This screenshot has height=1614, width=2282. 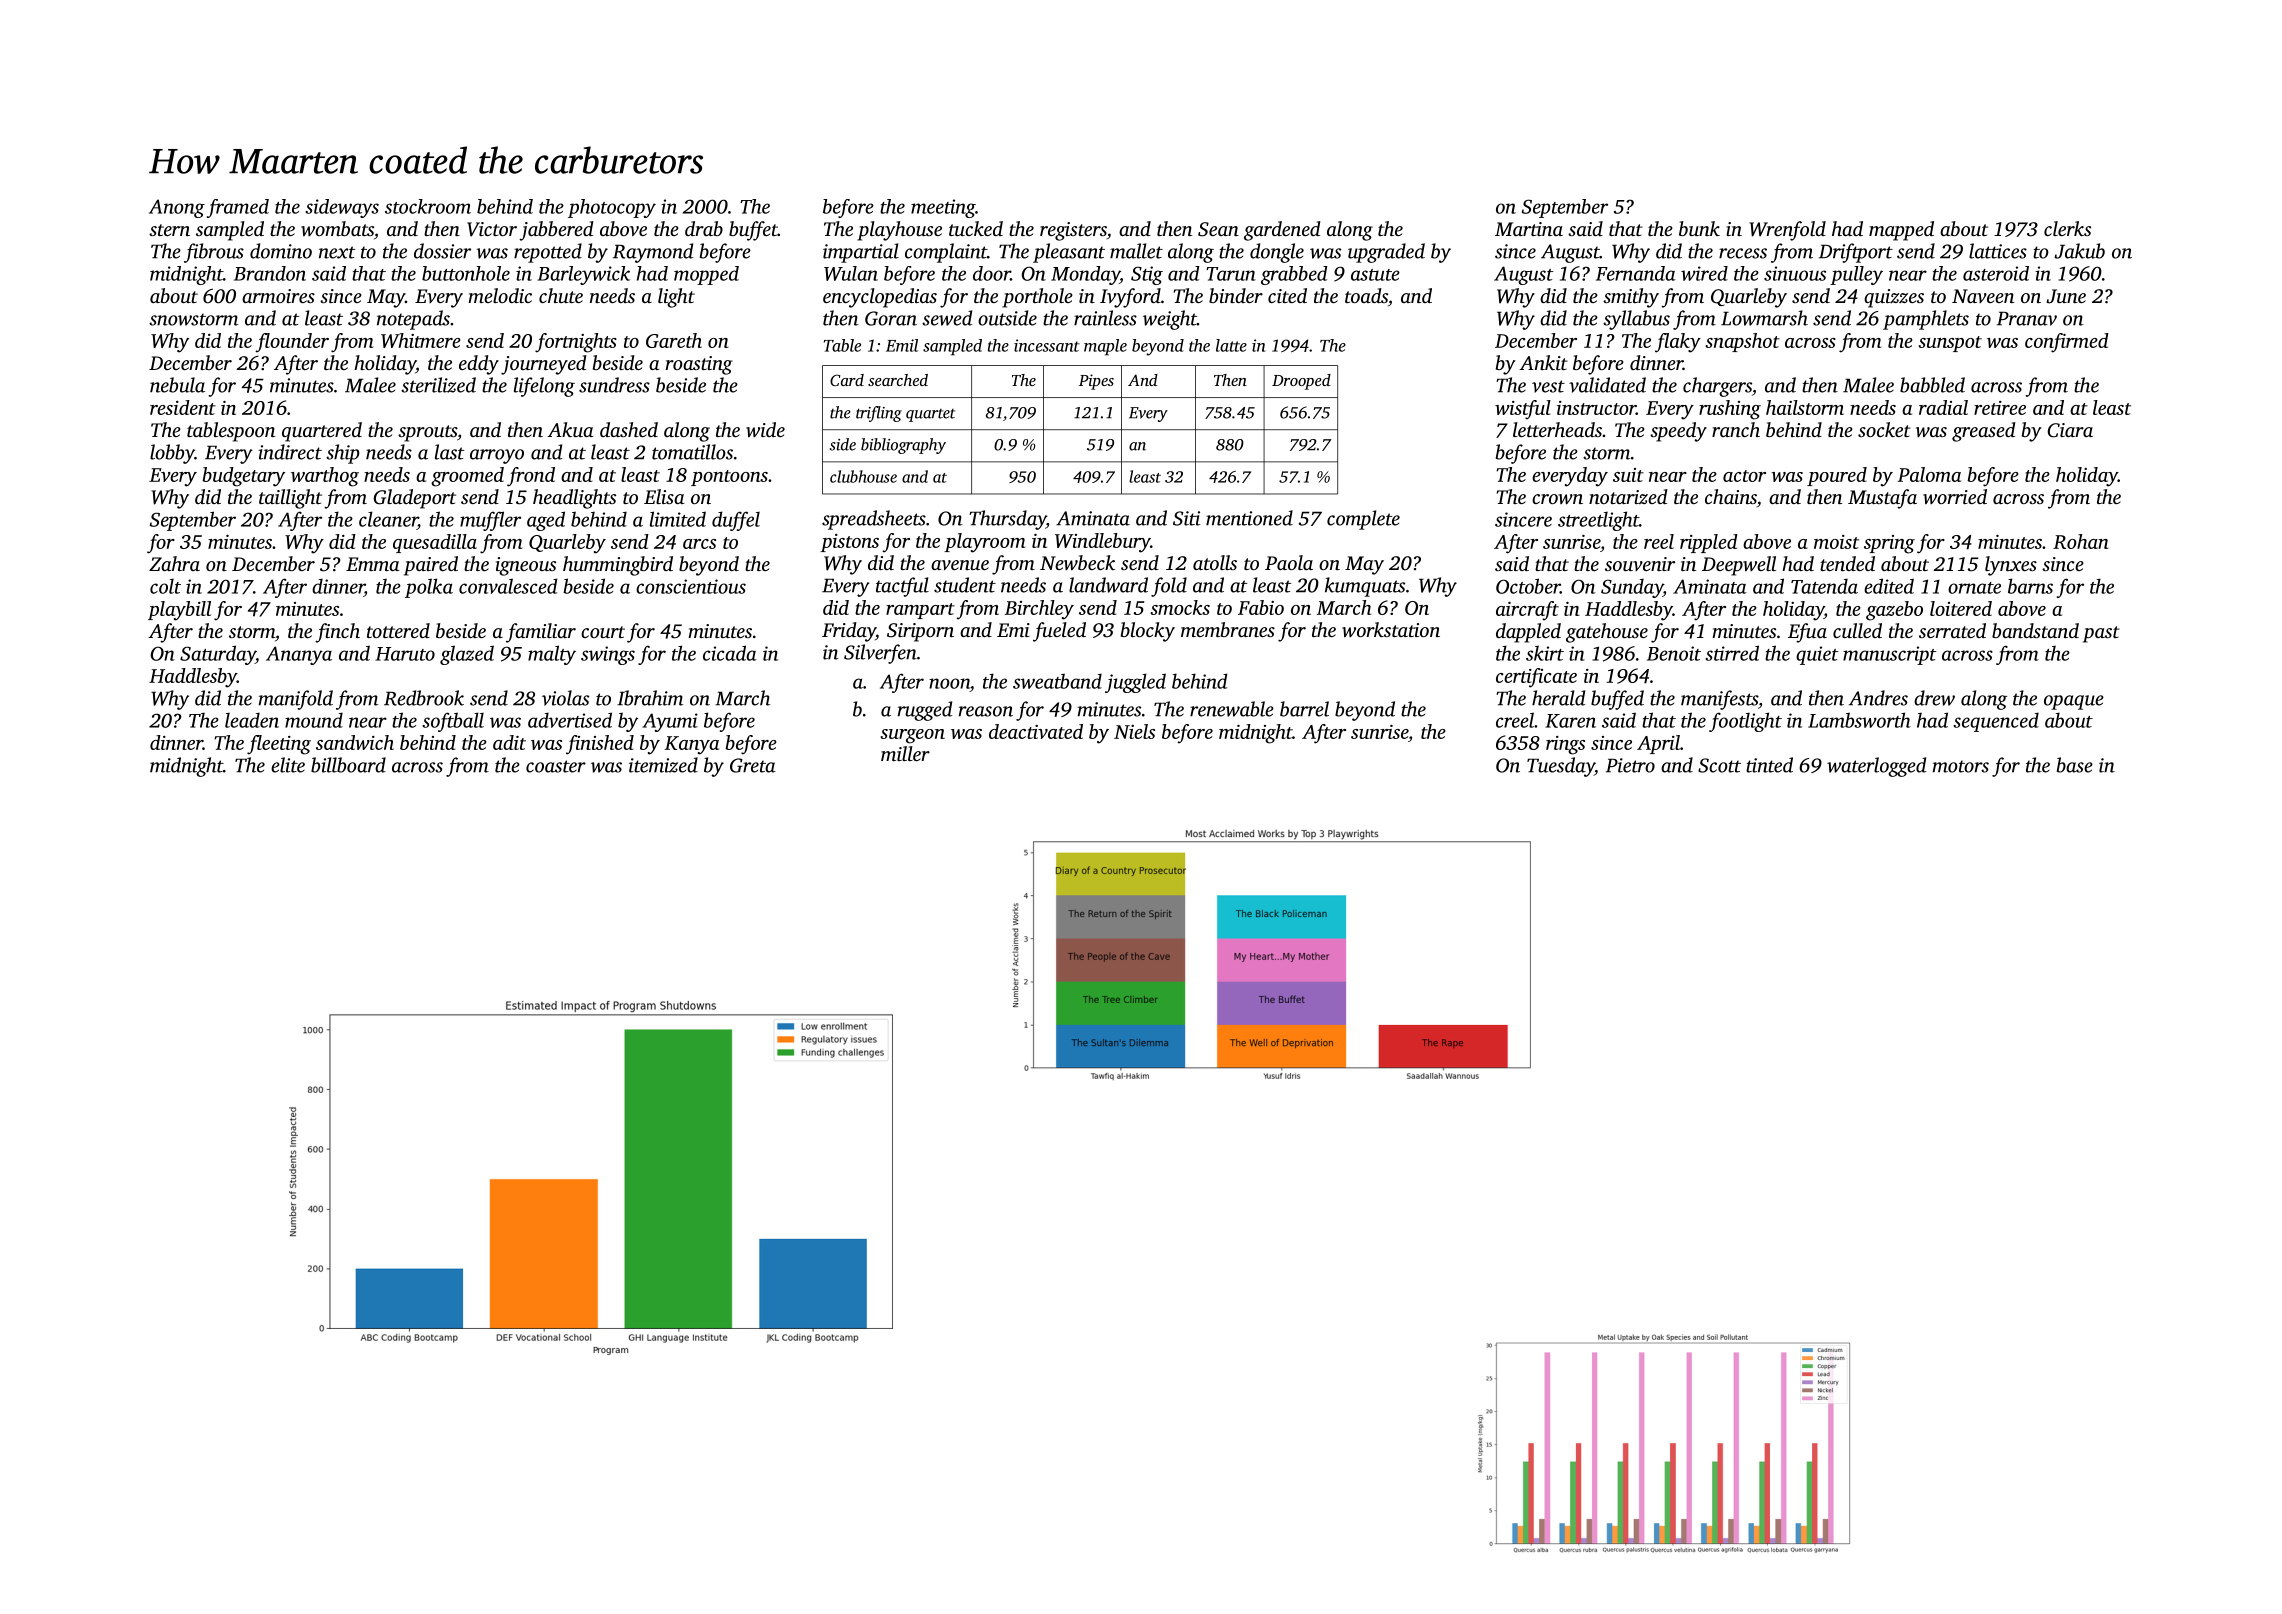 I want to click on framed, so click(x=238, y=208).
